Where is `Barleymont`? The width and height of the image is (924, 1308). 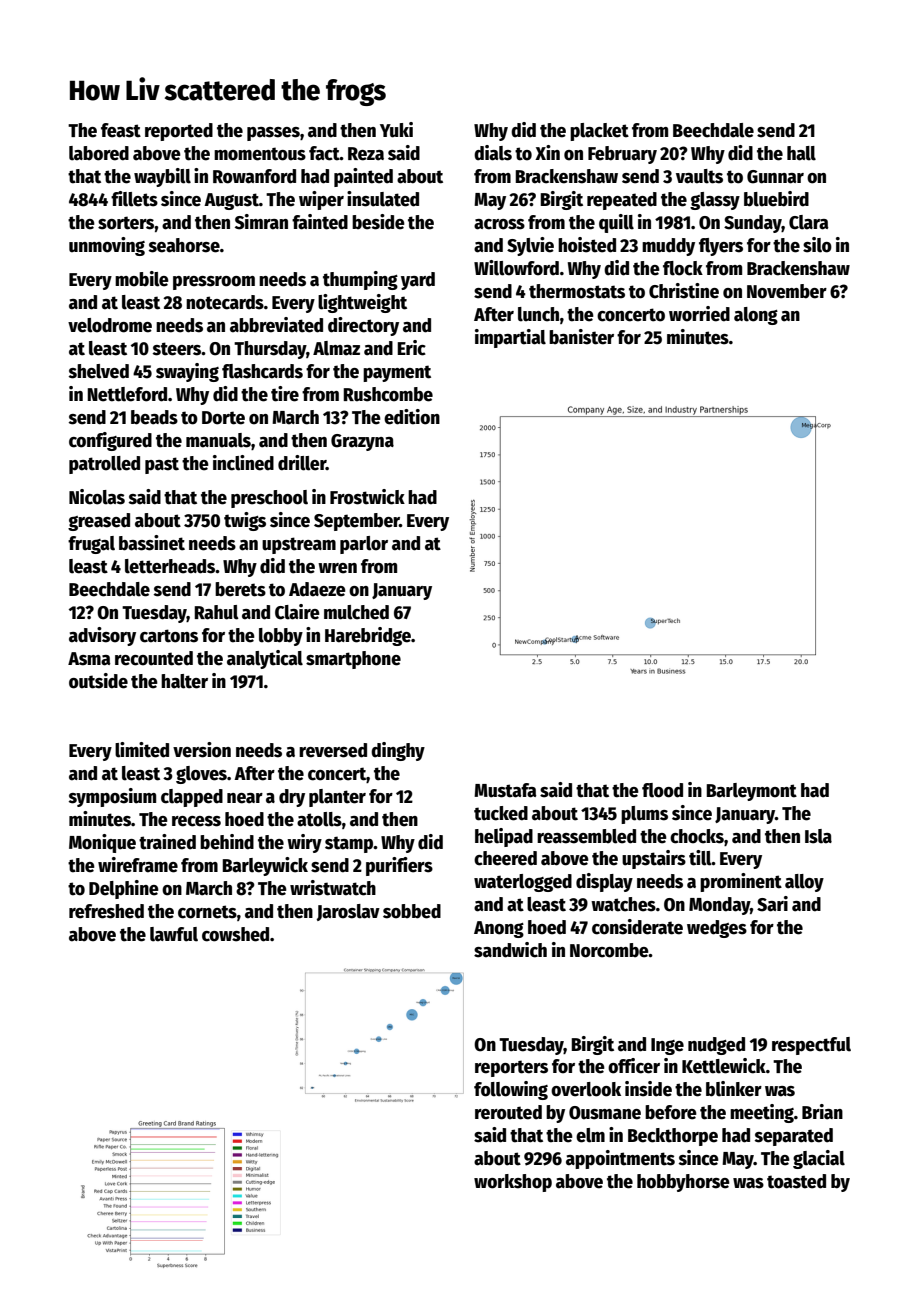
Barleymont is located at coordinates (751, 792).
